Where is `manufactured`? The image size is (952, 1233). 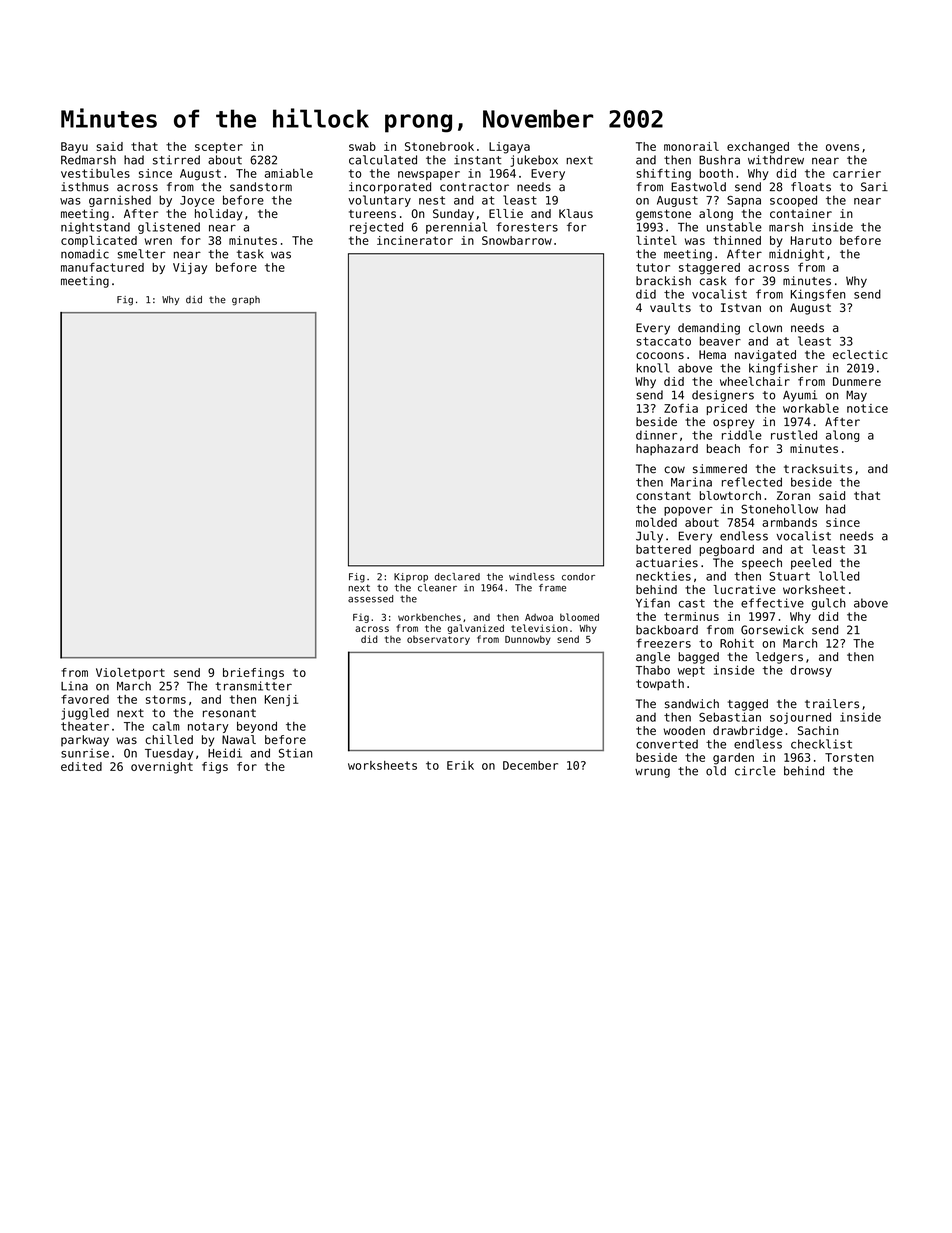 manufactured is located at coordinates (102, 267).
